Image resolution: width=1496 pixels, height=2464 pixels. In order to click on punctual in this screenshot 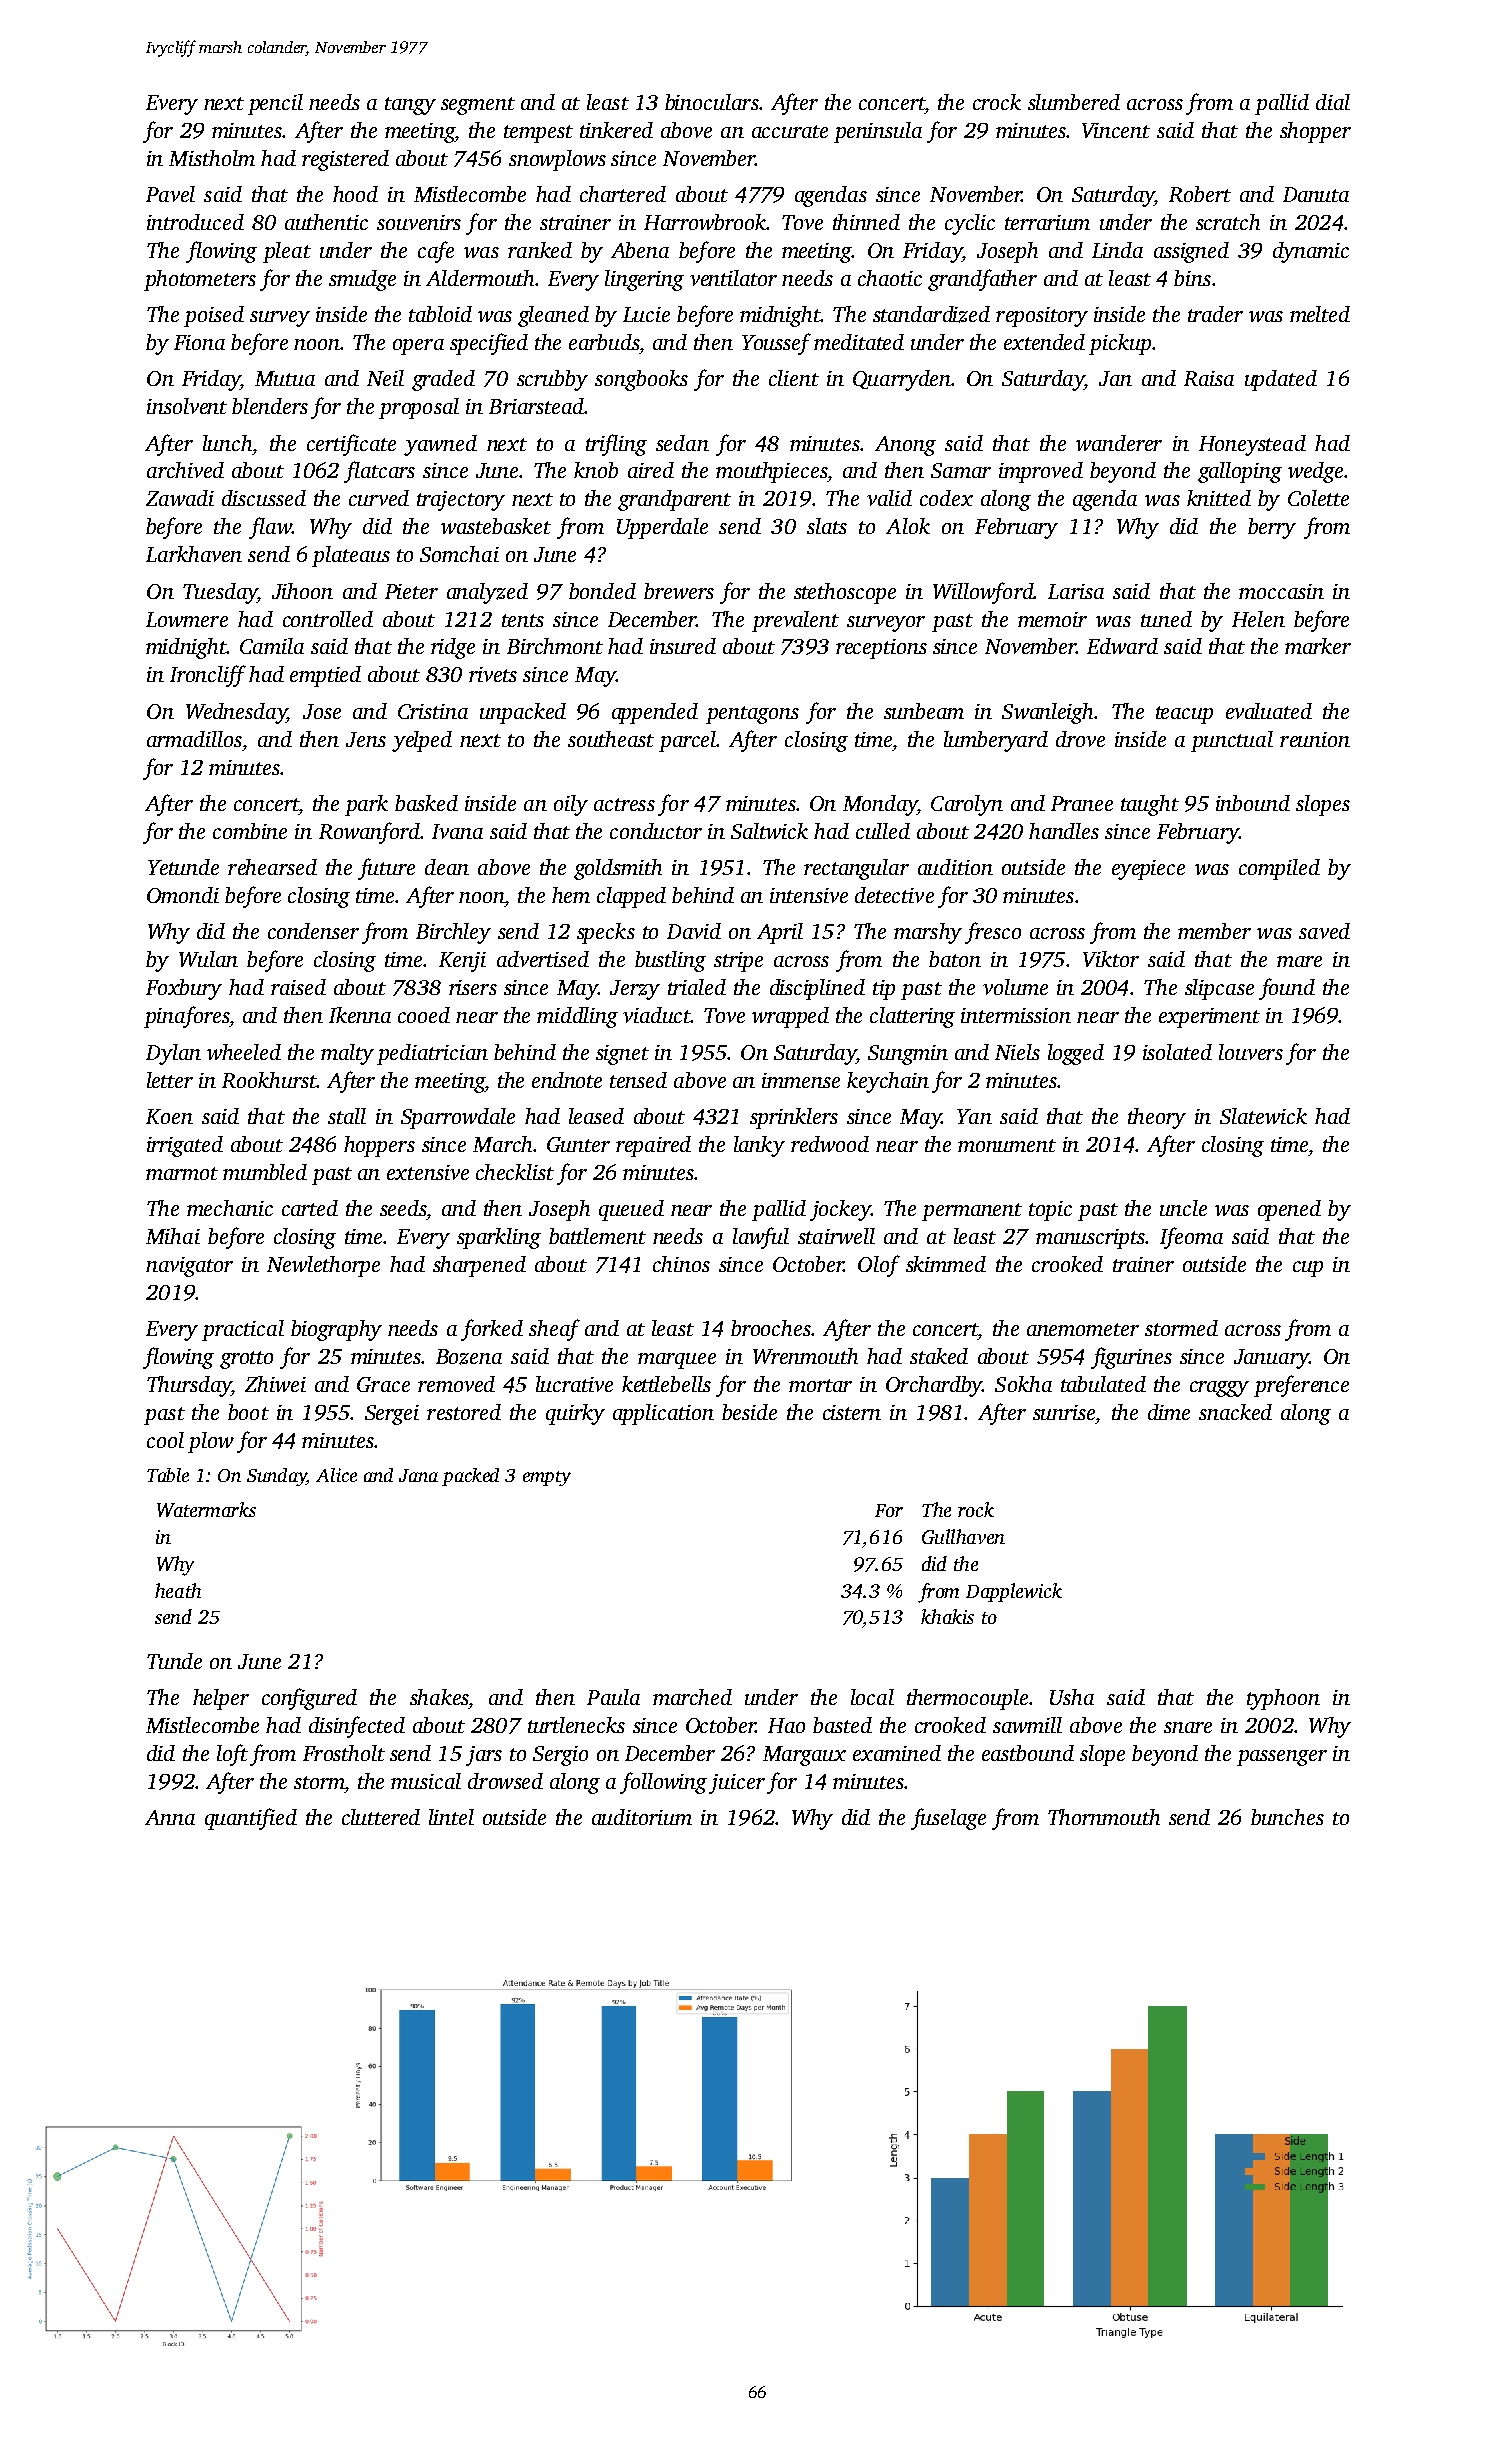, I will do `click(1232, 741)`.
